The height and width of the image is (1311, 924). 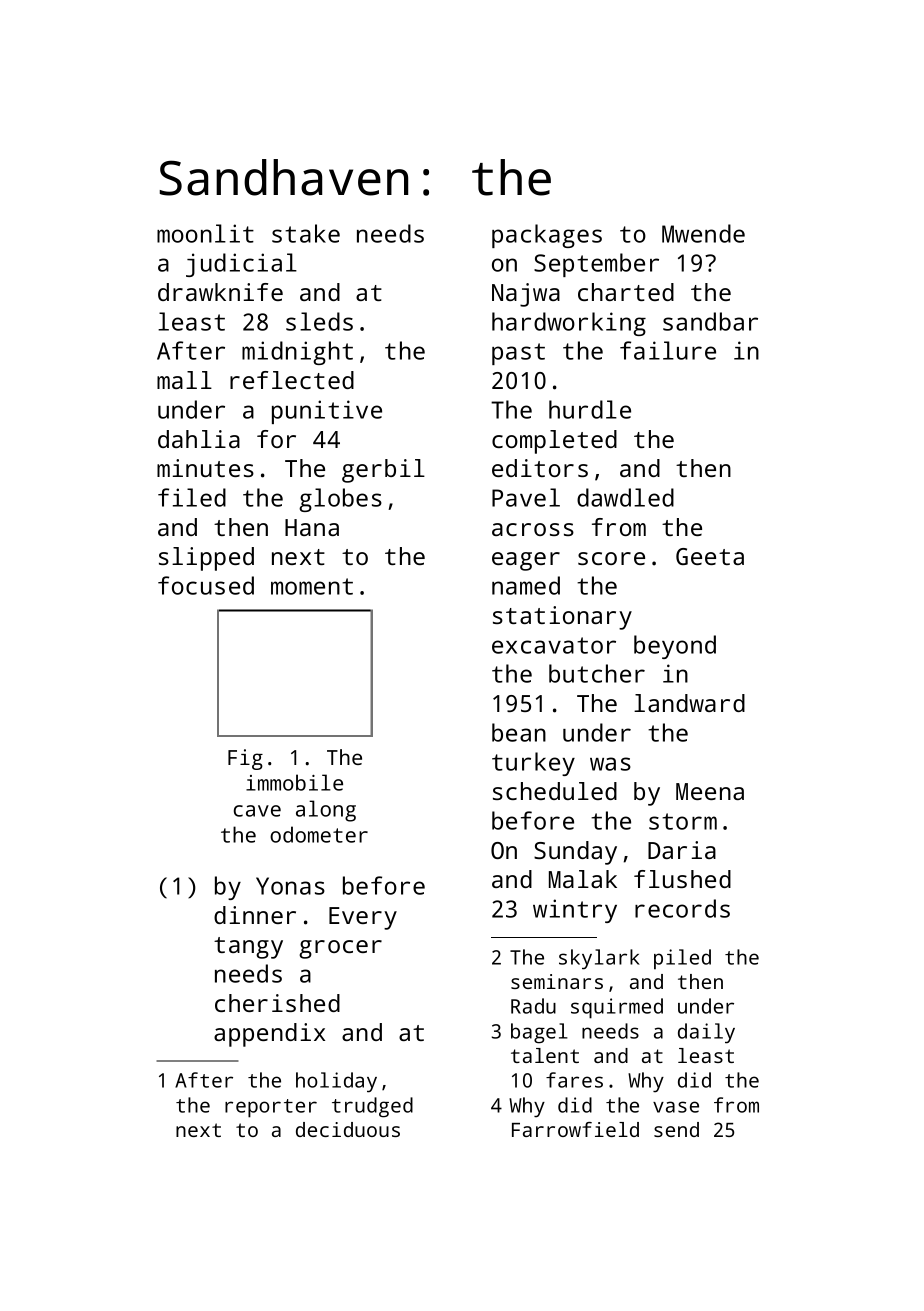 What do you see at coordinates (269, 1035) in the image?
I see `appendix` at bounding box center [269, 1035].
